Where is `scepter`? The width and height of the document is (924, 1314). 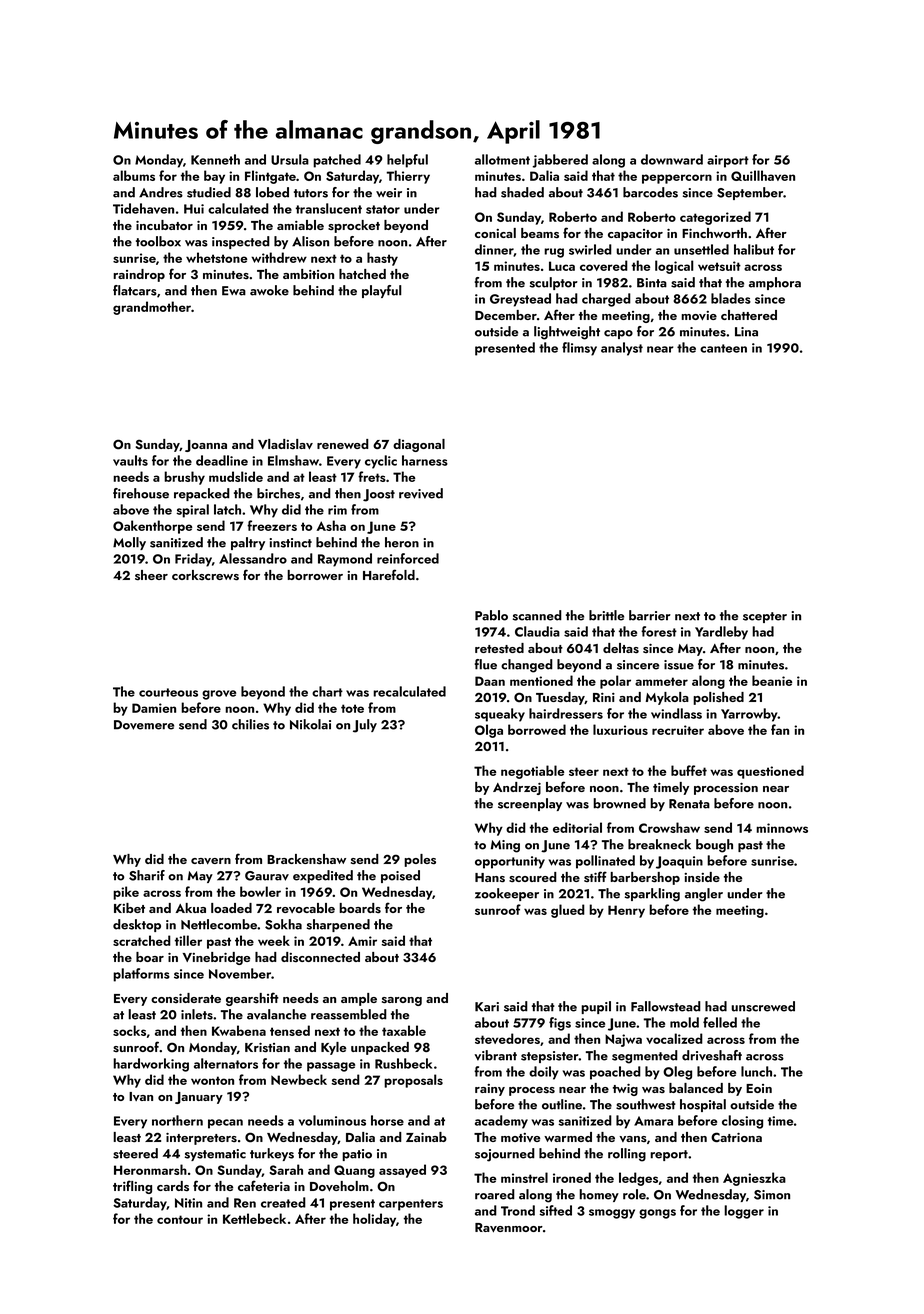
scepter is located at coordinates (765, 617).
